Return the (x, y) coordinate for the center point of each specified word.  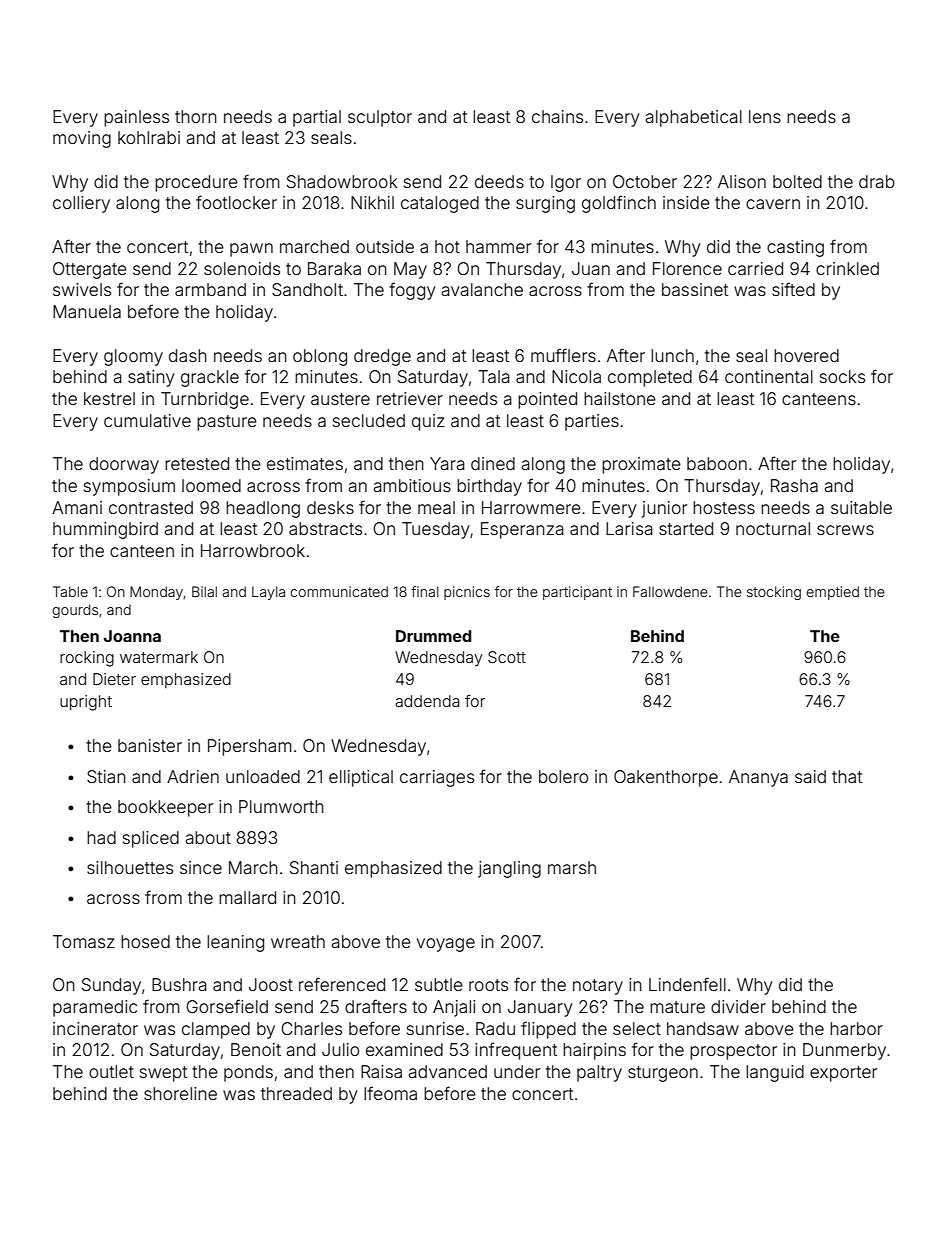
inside (686, 202)
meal (436, 507)
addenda (427, 701)
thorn (196, 116)
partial (317, 118)
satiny (151, 378)
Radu (495, 1028)
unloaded (263, 776)
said (810, 776)
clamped (216, 1030)
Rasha (794, 485)
